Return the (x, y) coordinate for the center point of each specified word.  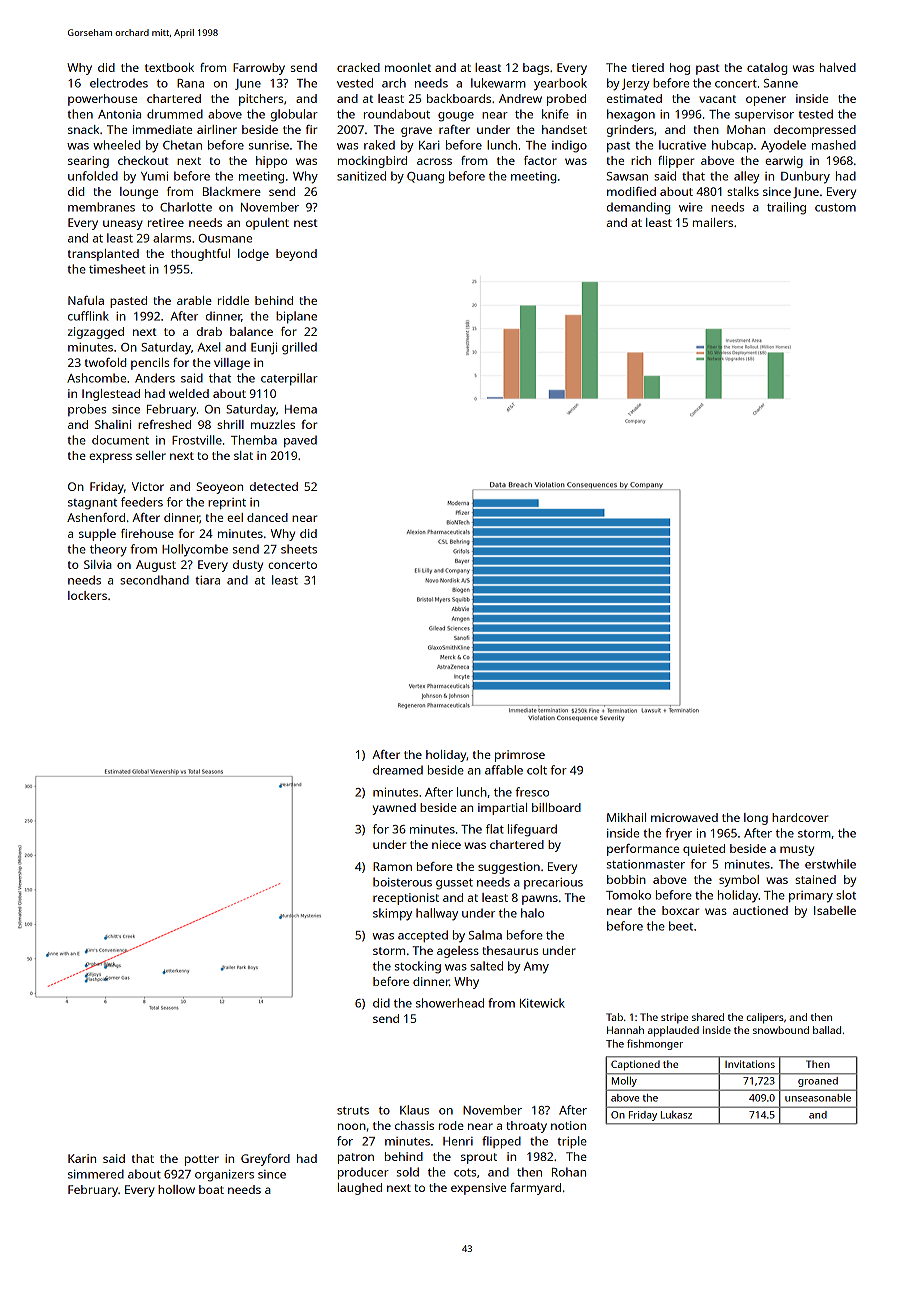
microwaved (684, 817)
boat (211, 1189)
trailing (786, 208)
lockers (87, 595)
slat (243, 455)
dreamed (398, 770)
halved (838, 67)
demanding (638, 208)
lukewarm (498, 83)
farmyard (535, 1189)
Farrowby (259, 69)
